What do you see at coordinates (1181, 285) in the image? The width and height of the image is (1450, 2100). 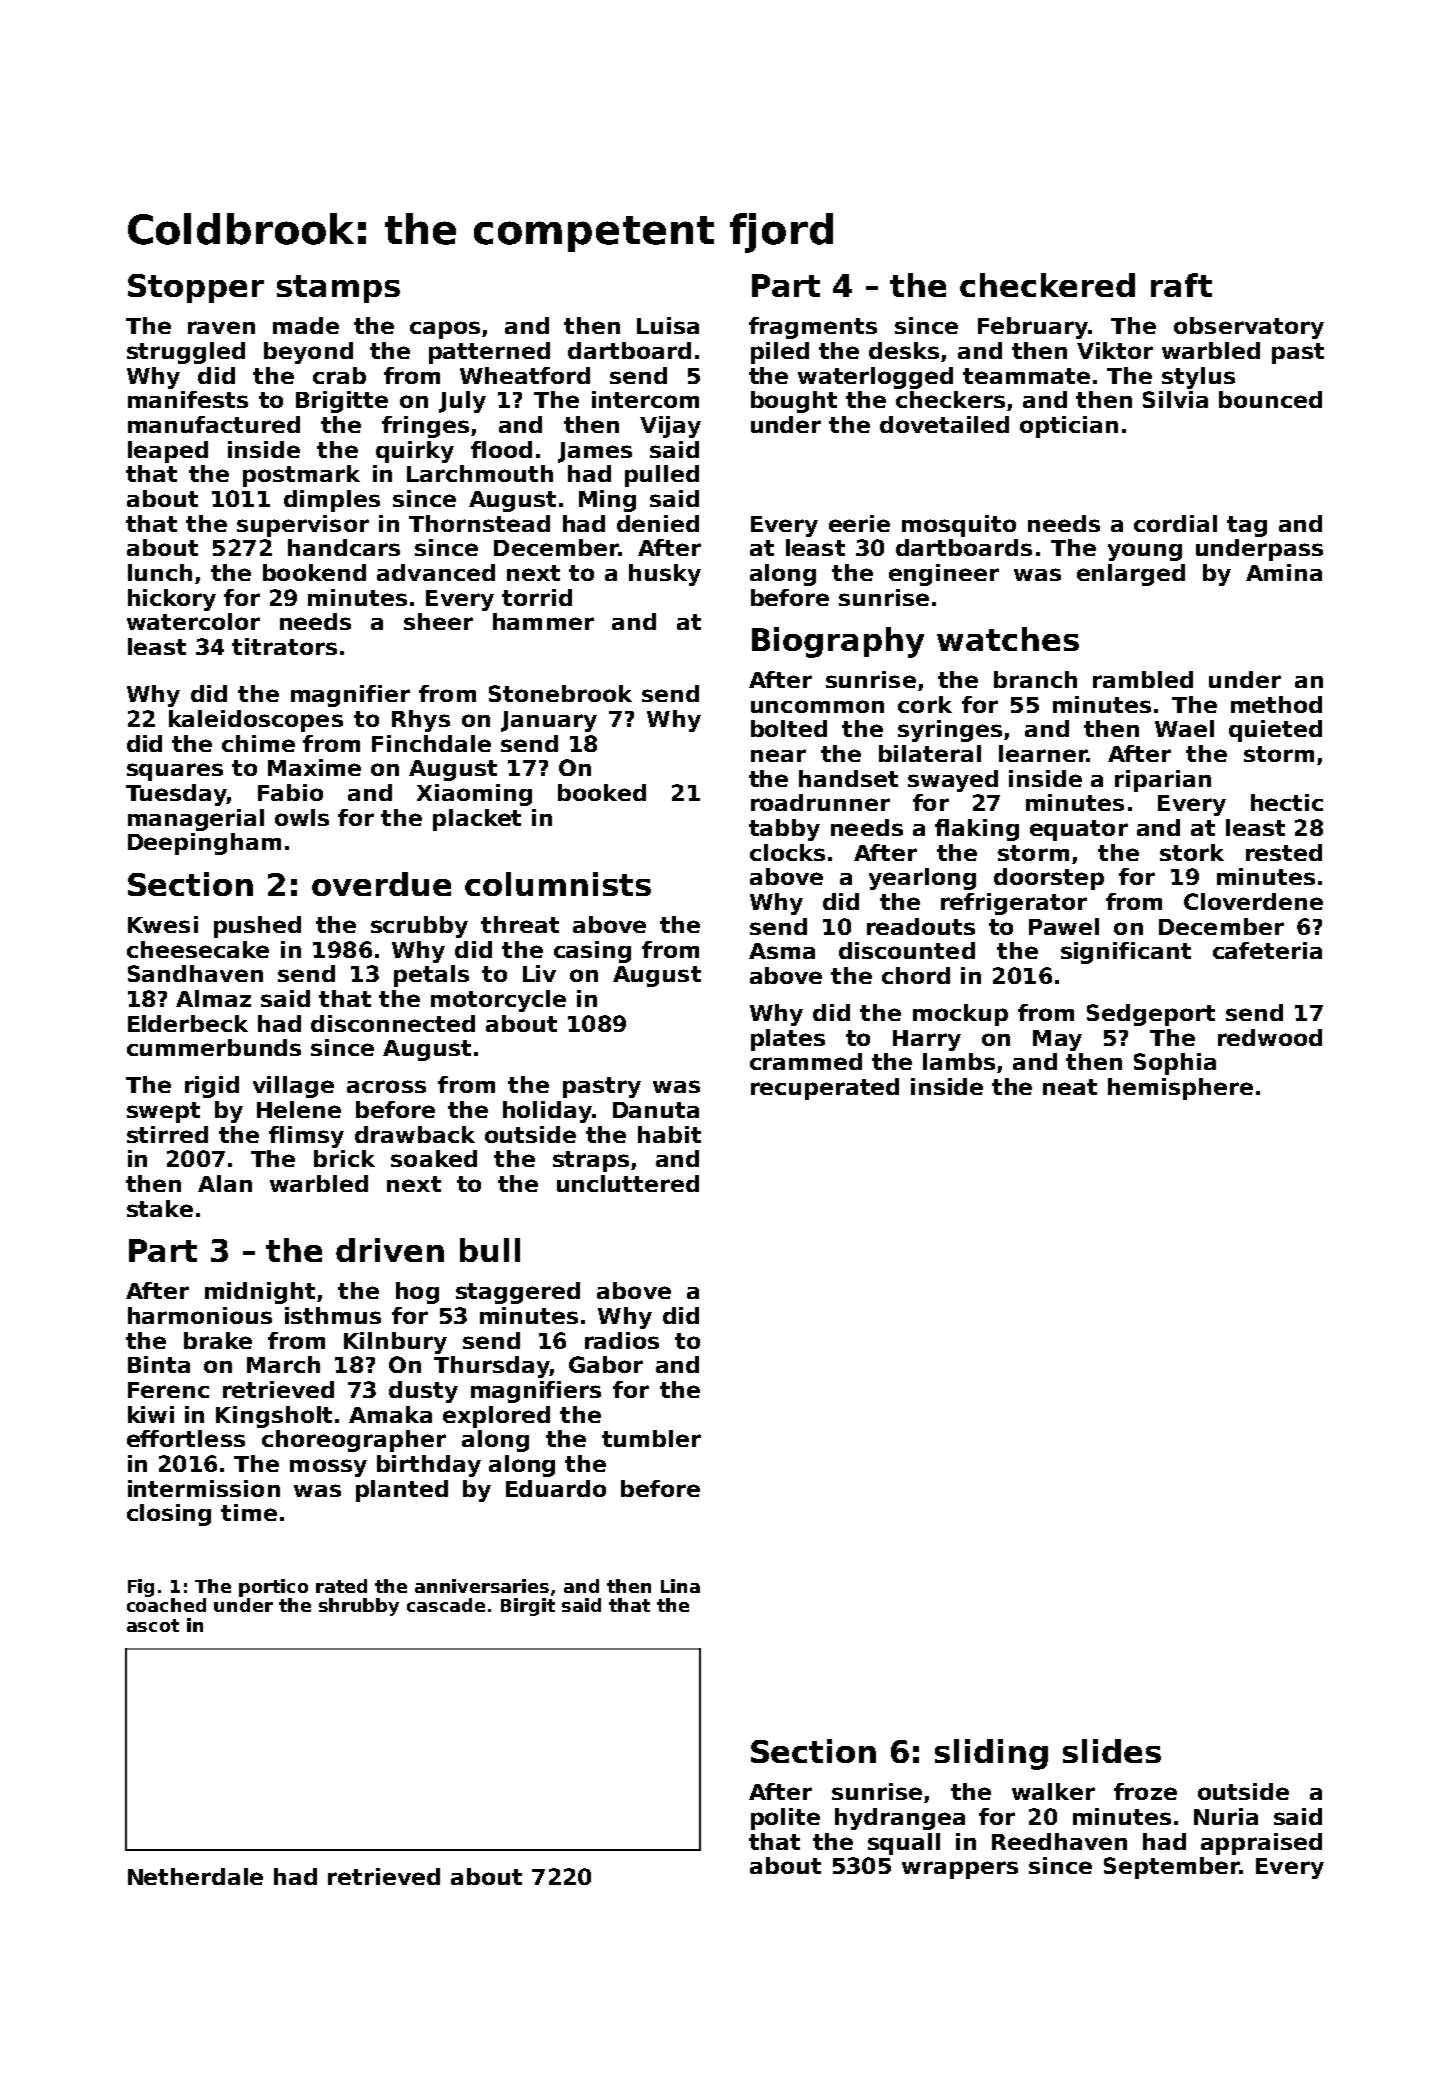 I see `raft` at bounding box center [1181, 285].
